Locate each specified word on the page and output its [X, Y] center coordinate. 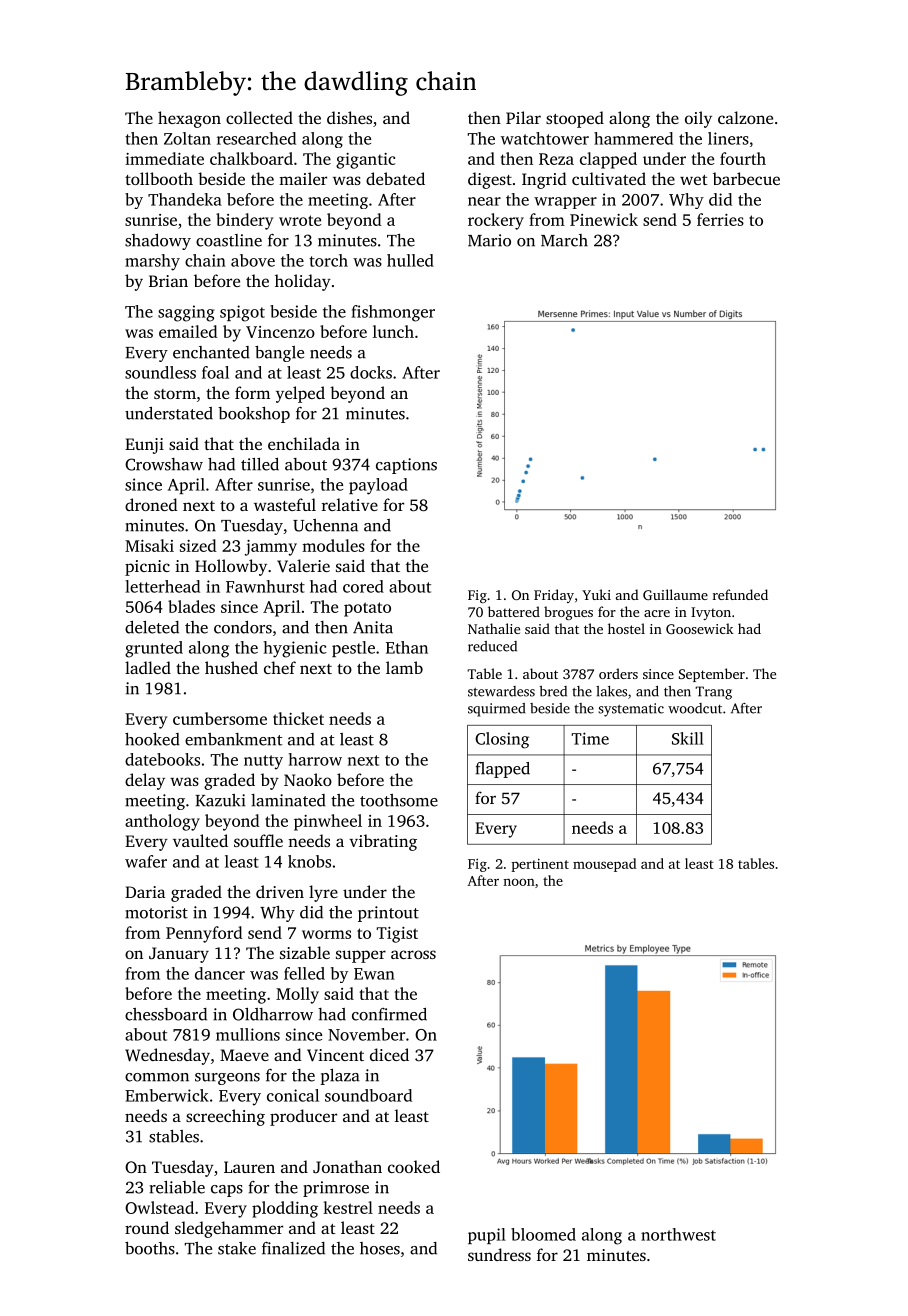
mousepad [604, 865]
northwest [678, 1234]
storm [175, 394]
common [157, 1077]
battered [514, 611]
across [413, 954]
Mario [489, 240]
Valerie [303, 566]
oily [698, 119]
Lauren [249, 1167]
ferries [720, 219]
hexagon [189, 119]
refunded [740, 594]
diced [389, 1054]
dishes [349, 117]
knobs [309, 861]
